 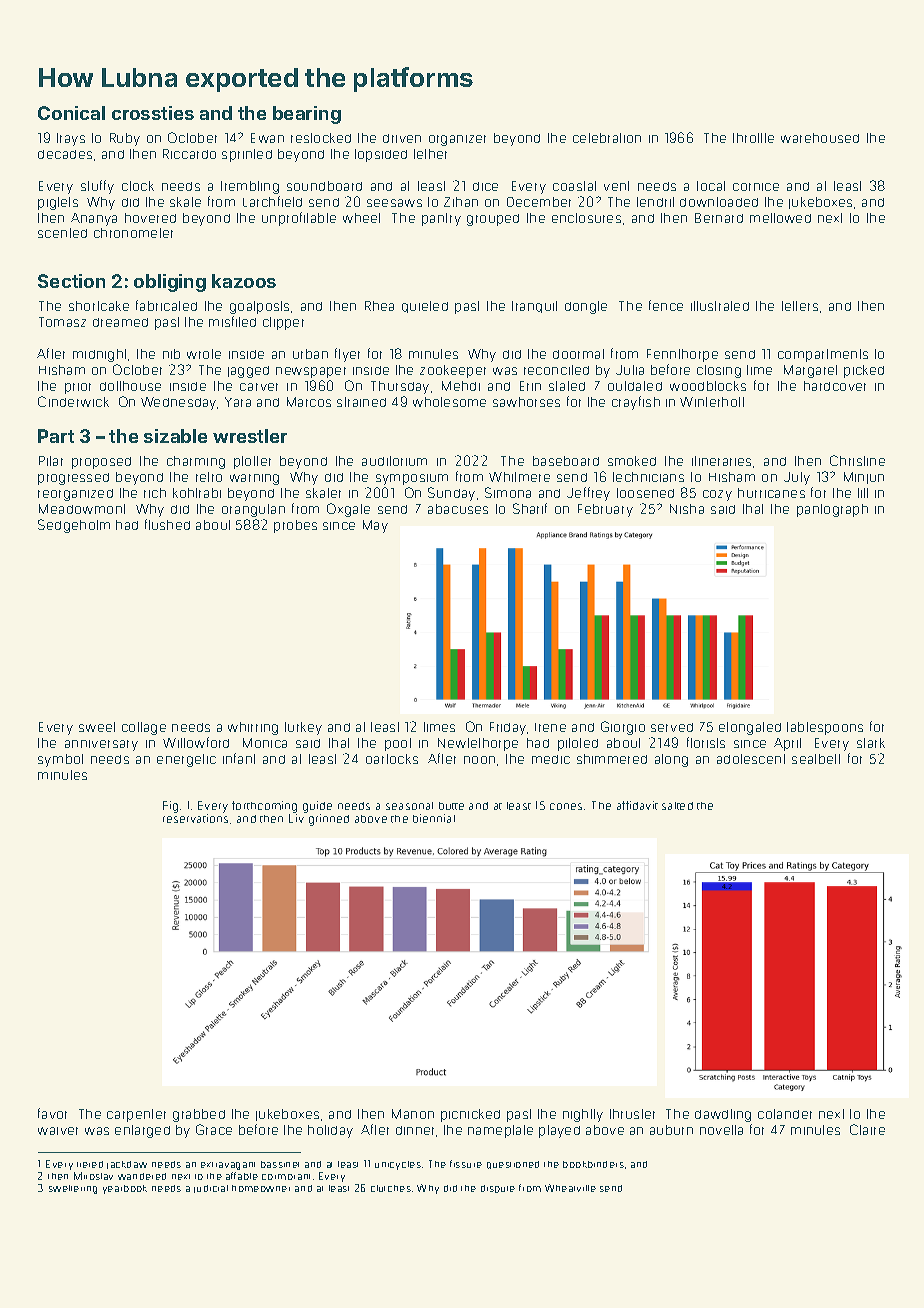 What do you see at coordinates (820, 138) in the screenshot?
I see `warehoused` at bounding box center [820, 138].
